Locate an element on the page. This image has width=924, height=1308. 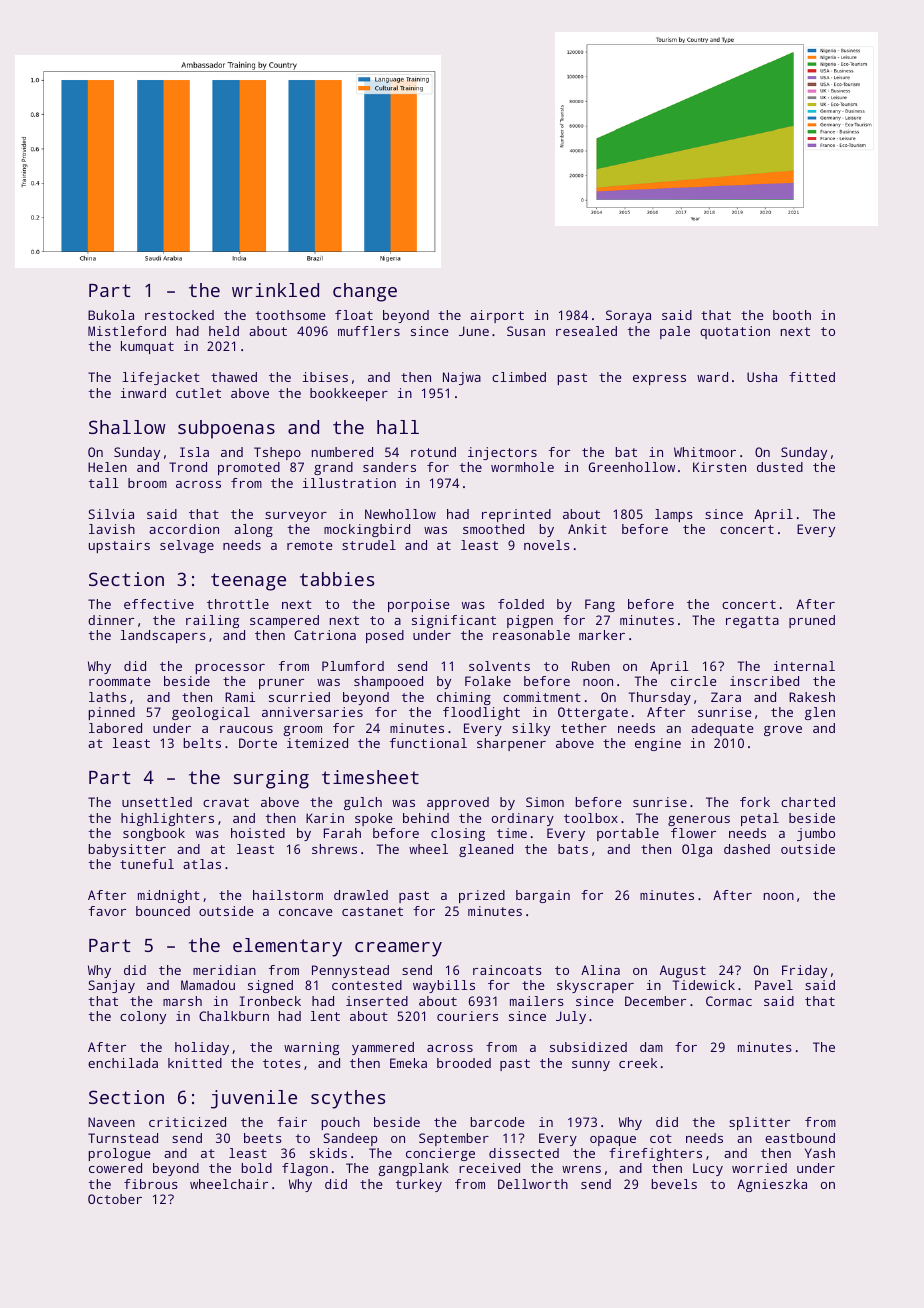
change is located at coordinates (365, 292).
